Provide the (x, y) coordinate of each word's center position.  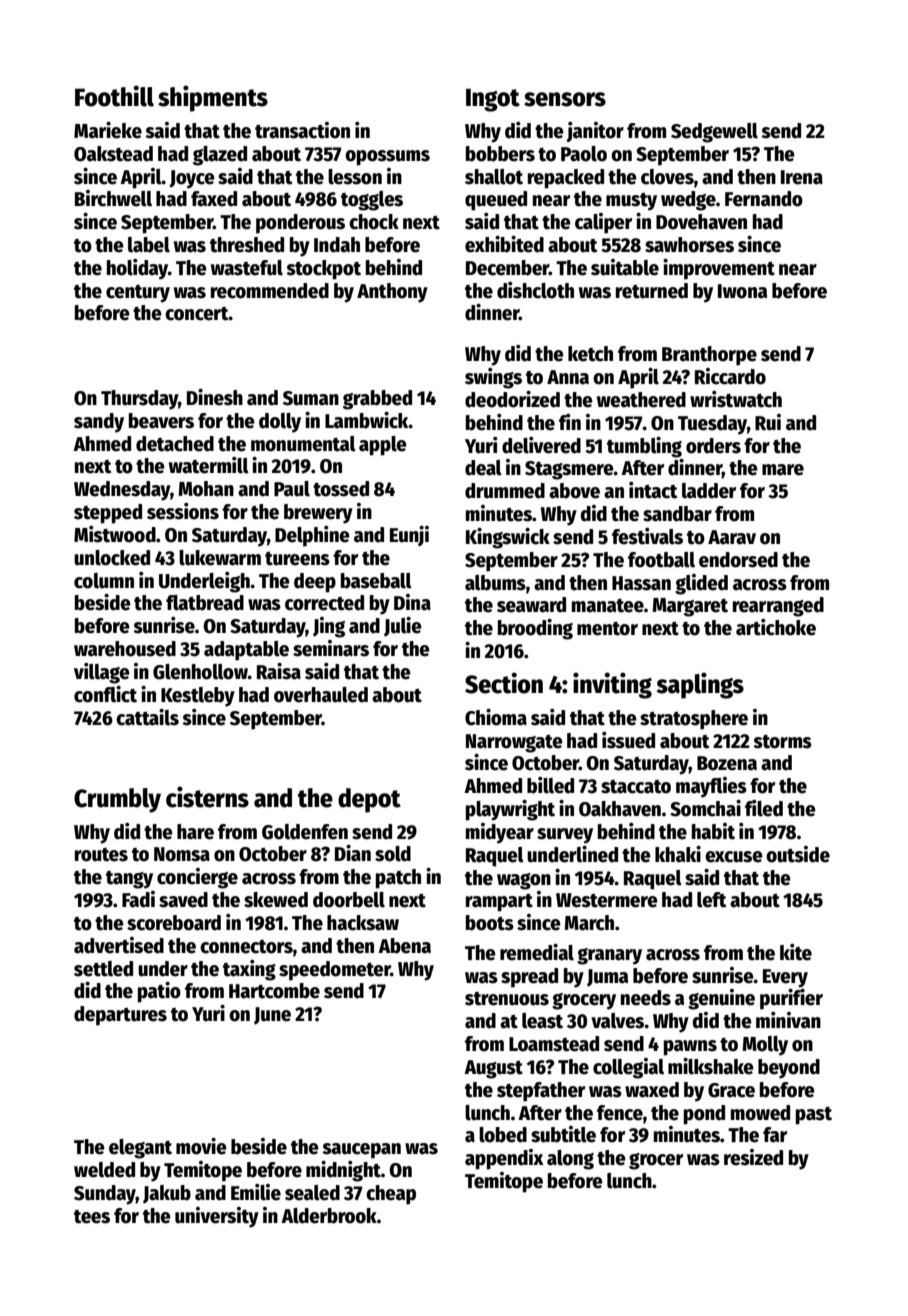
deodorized (512, 399)
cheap (391, 1195)
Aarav (732, 537)
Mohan (206, 489)
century (138, 294)
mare (783, 470)
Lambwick (367, 420)
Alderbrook (329, 1216)
